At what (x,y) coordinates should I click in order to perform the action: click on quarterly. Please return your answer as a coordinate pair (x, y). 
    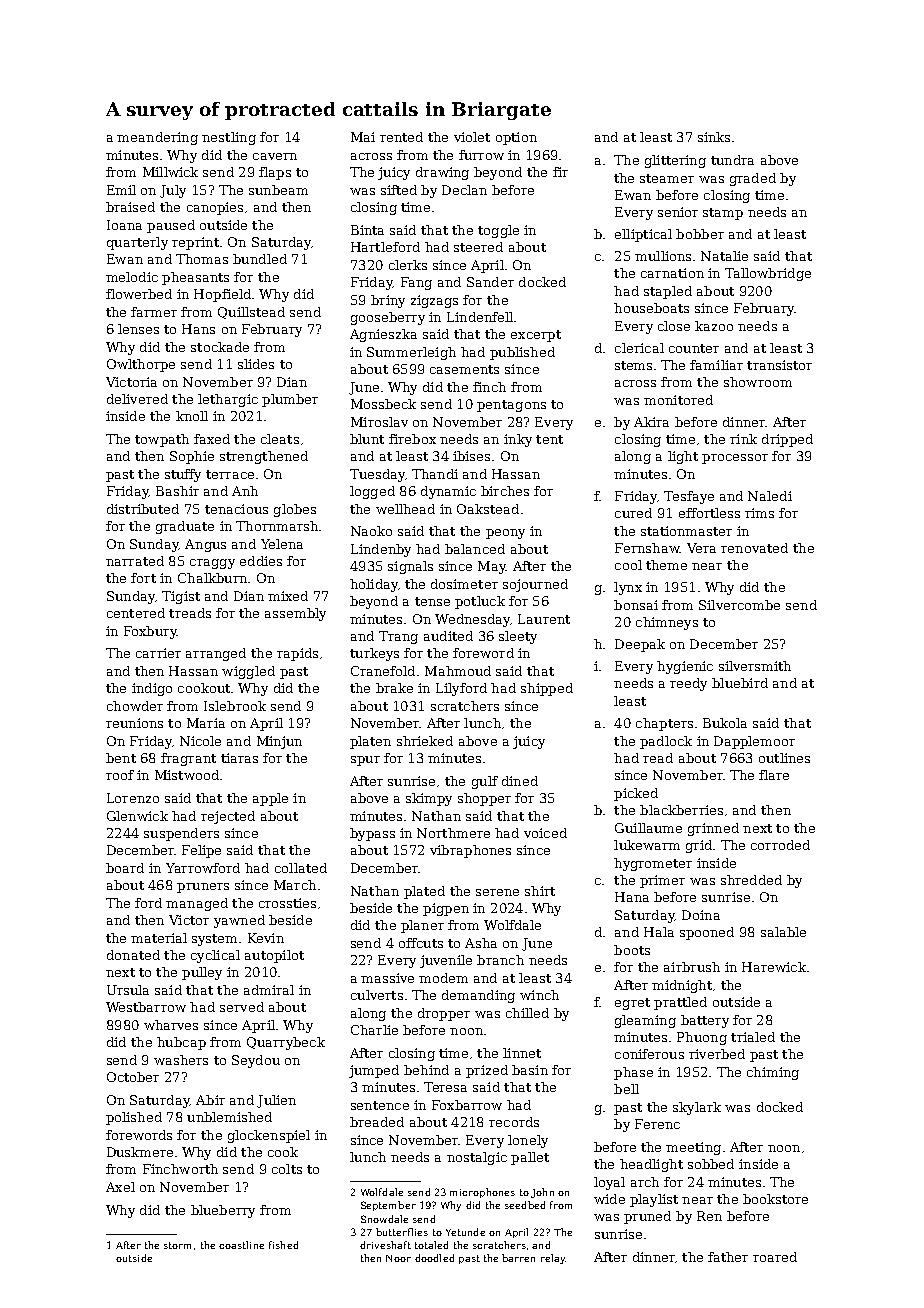
    Looking at the image, I should click on (137, 243).
